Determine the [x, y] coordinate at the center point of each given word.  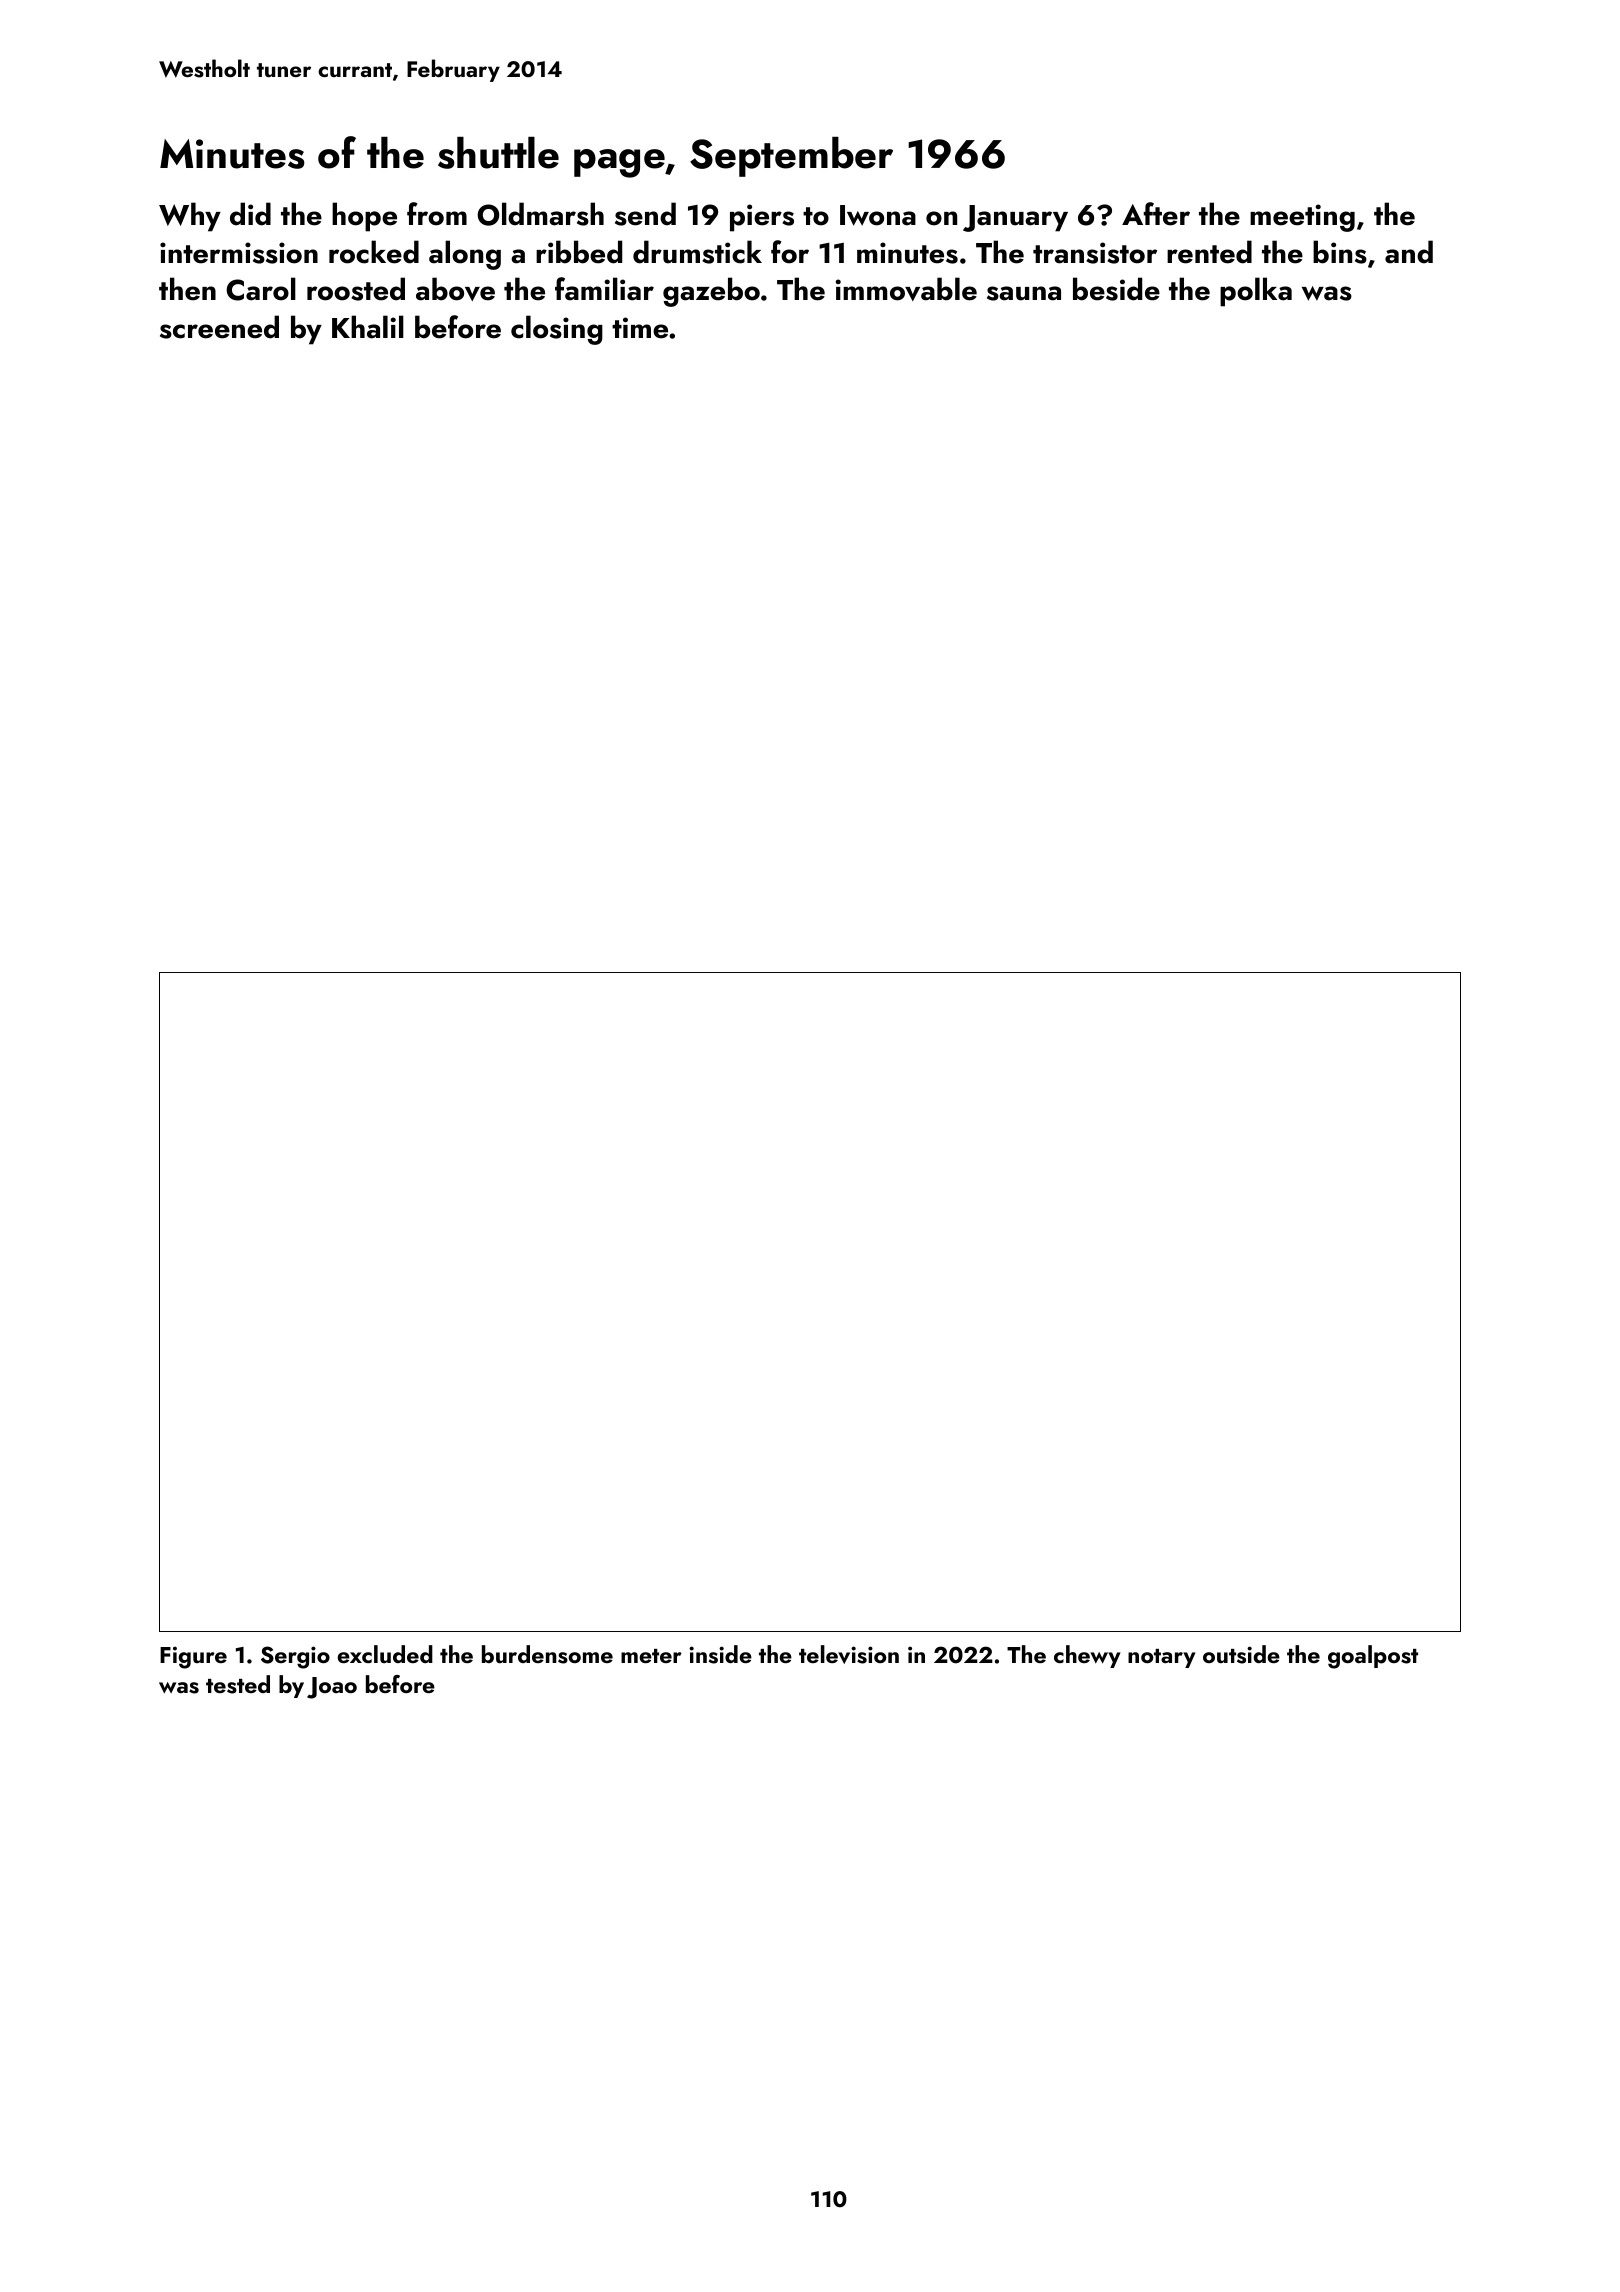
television [849, 1654]
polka [1256, 292]
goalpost [1373, 1657]
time [640, 328]
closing [557, 330]
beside [1116, 289]
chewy [1087, 1656]
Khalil [368, 327]
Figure [193, 1657]
